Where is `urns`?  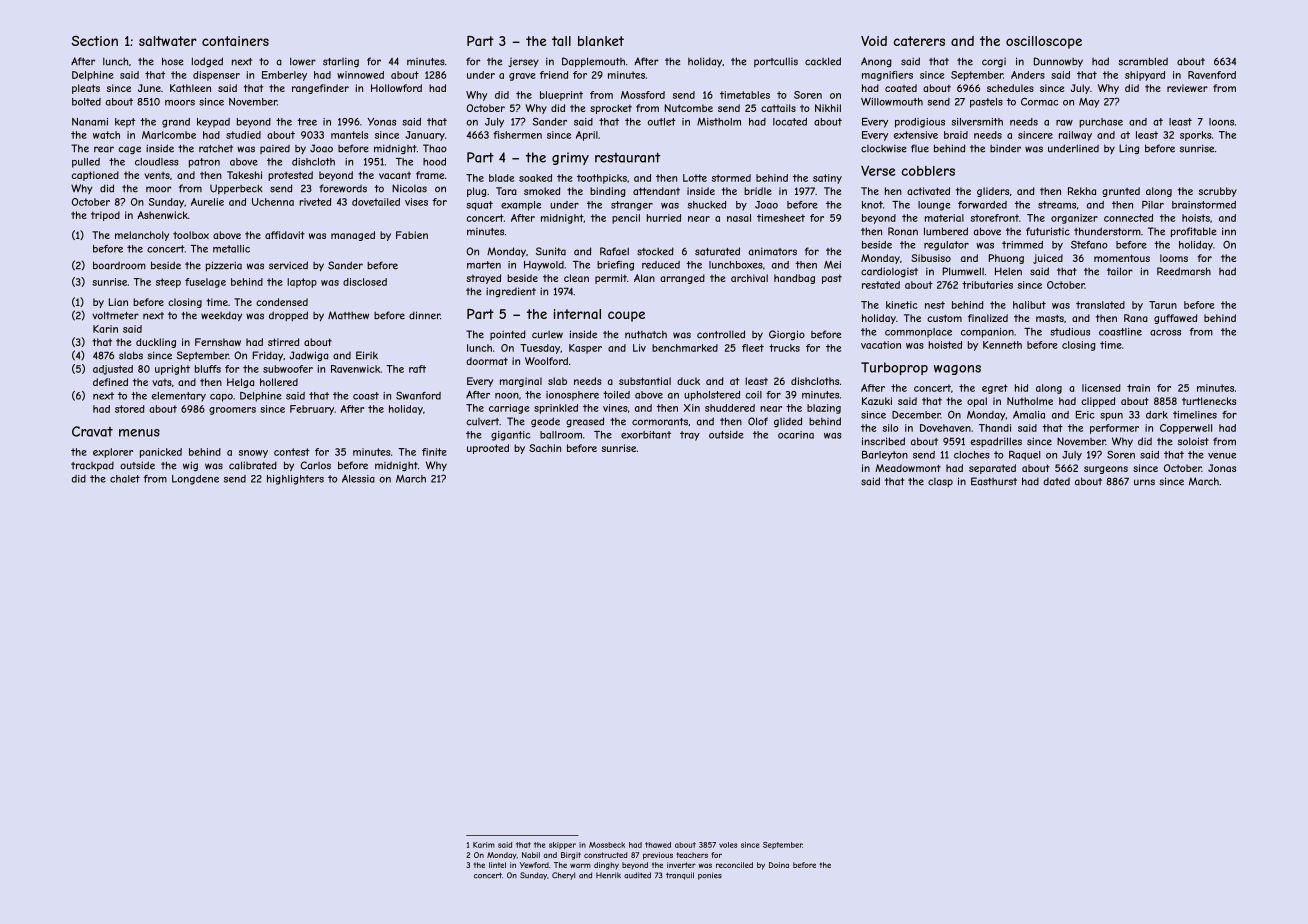 urns is located at coordinates (1144, 482).
